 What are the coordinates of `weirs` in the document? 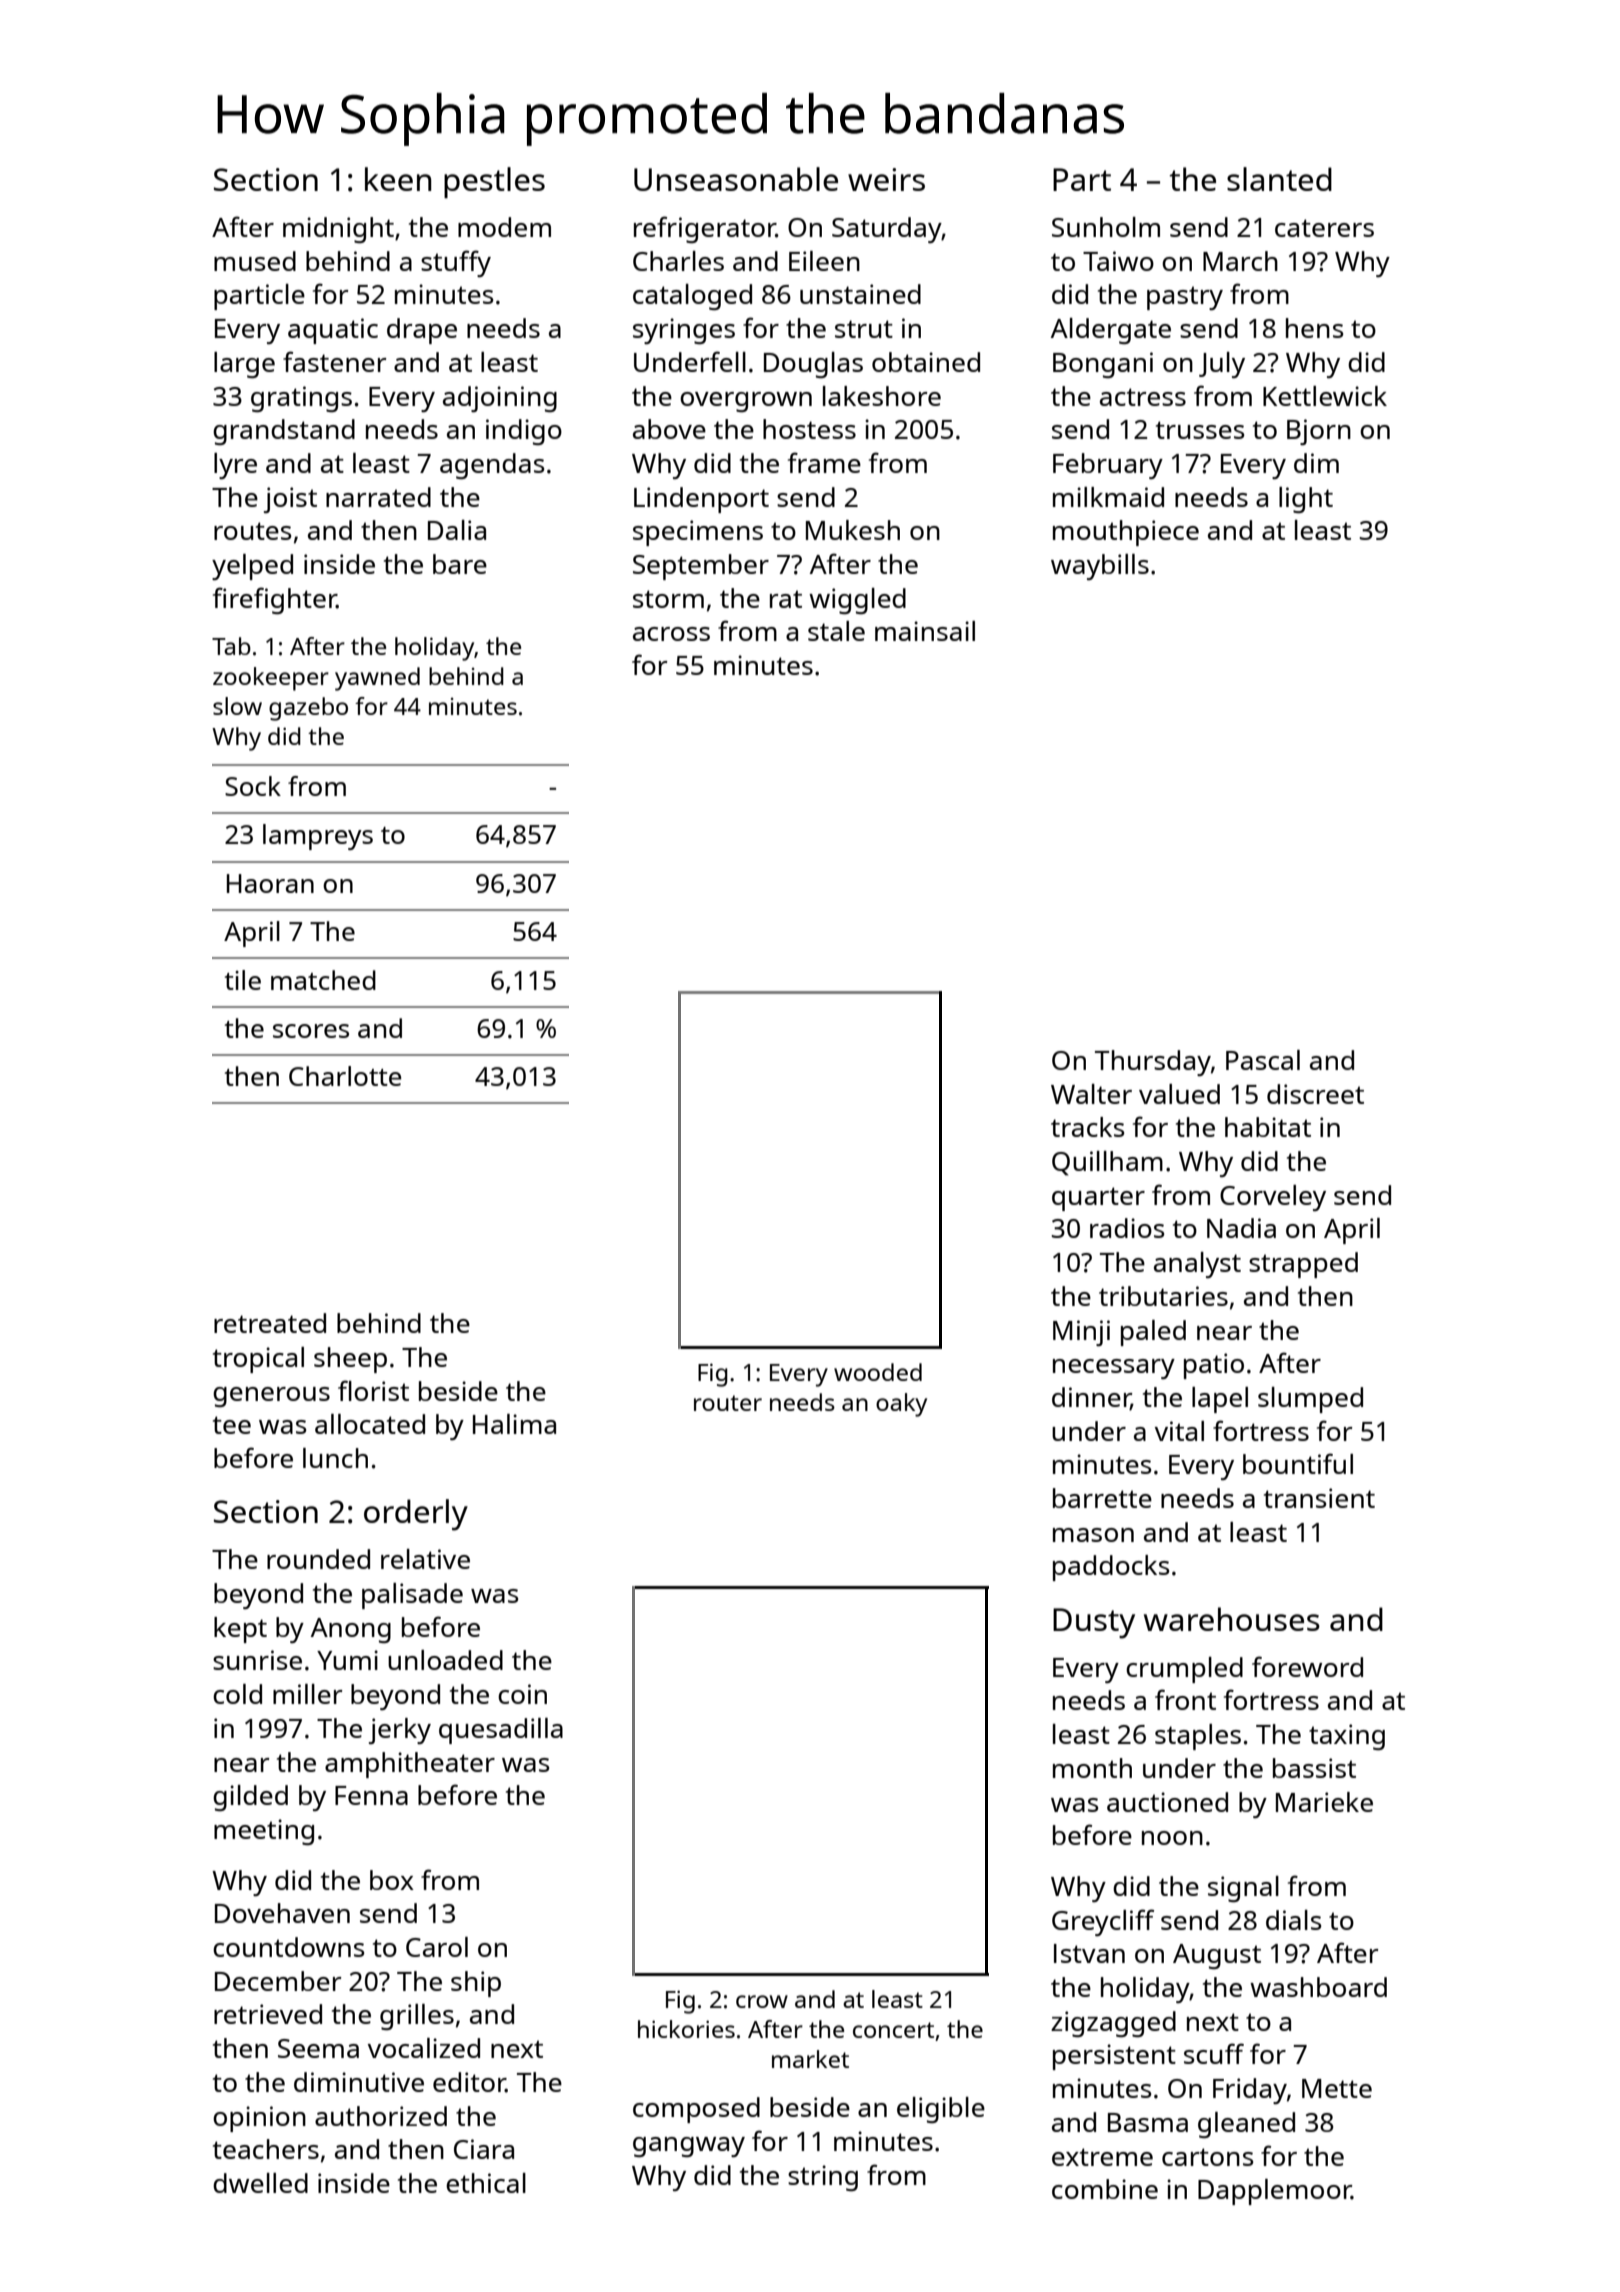 It's located at (886, 179).
